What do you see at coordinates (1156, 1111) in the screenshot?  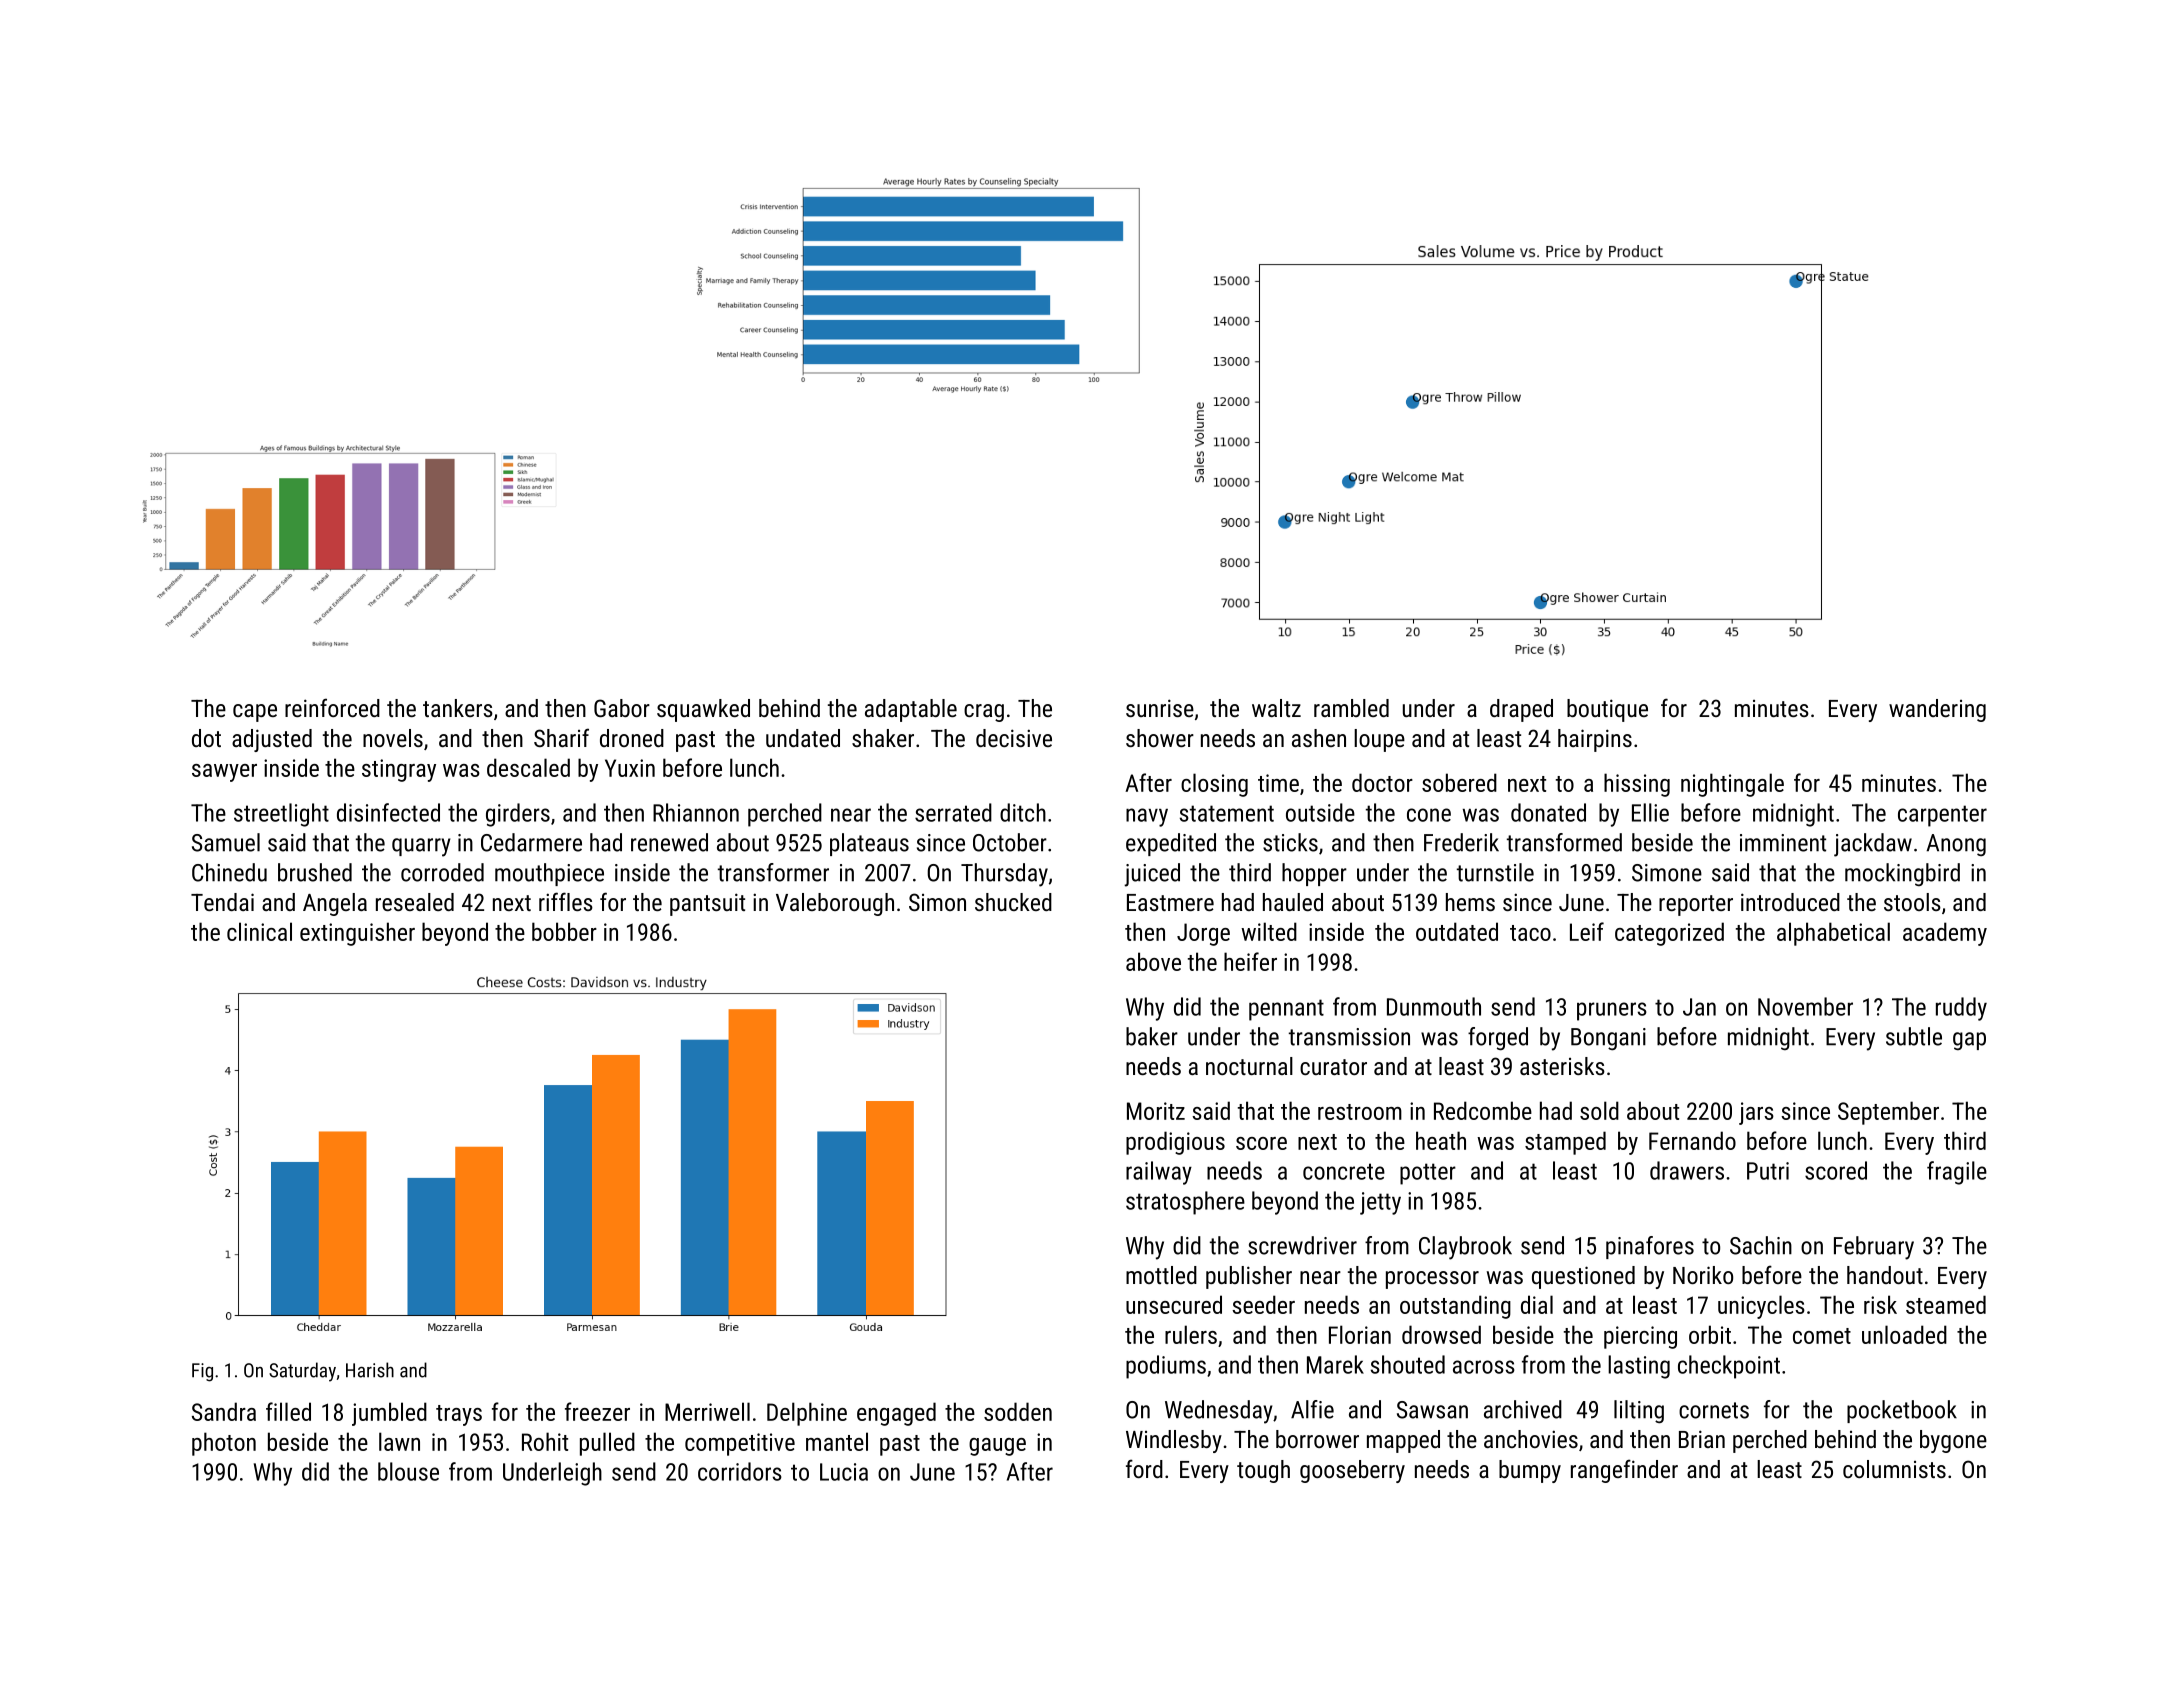 I see `Moritz` at bounding box center [1156, 1111].
